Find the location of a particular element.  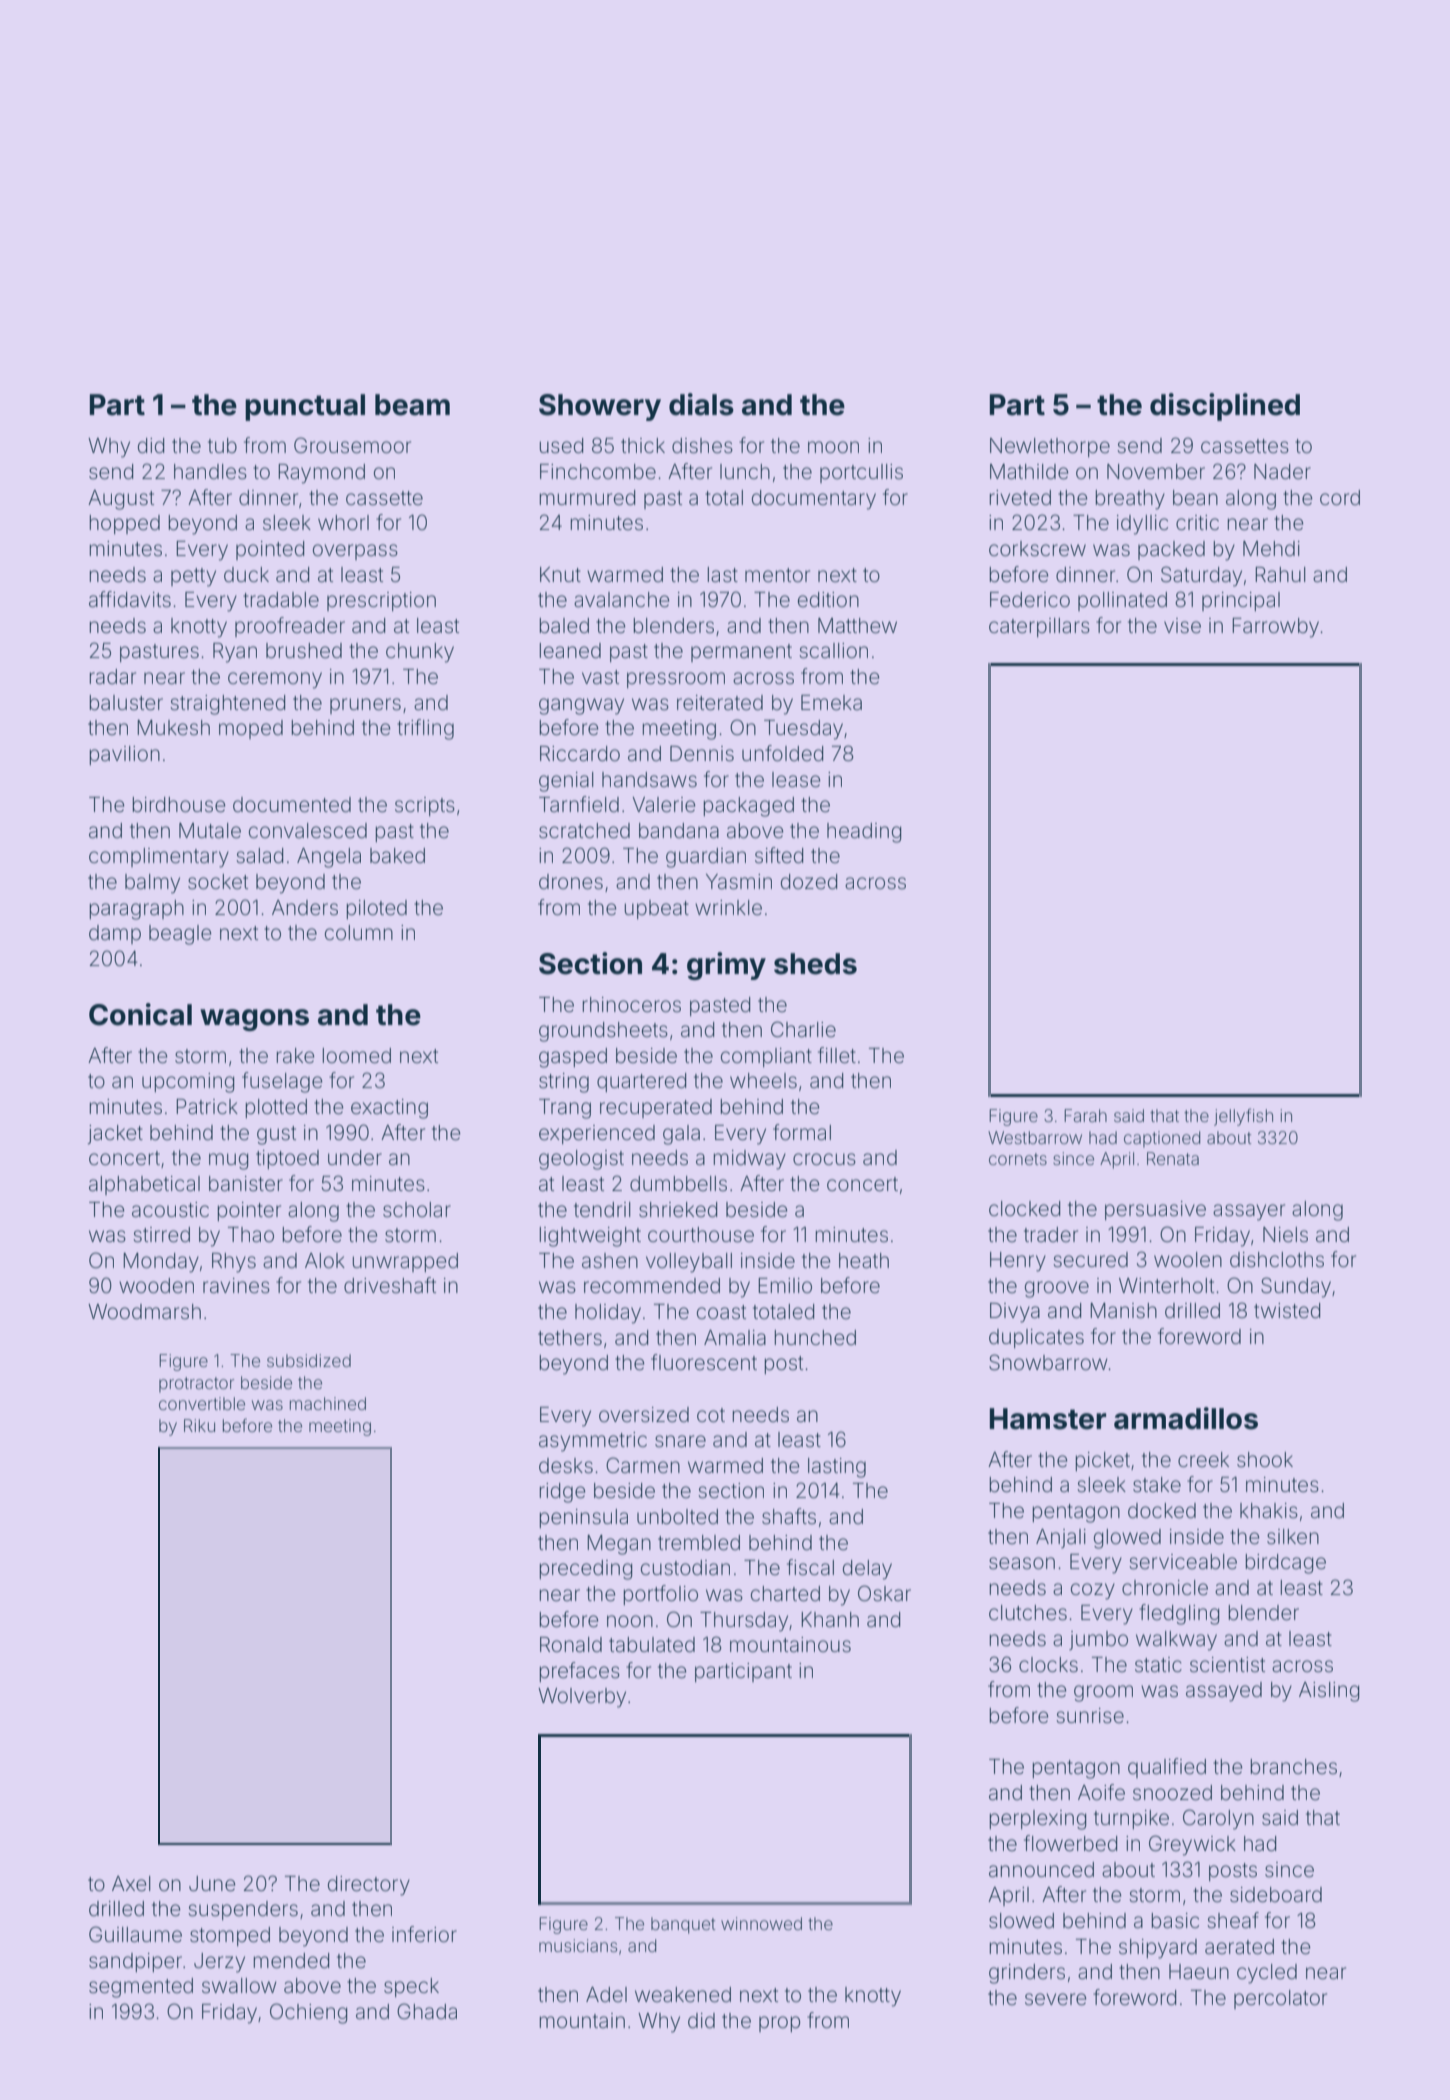

sideboard is located at coordinates (1276, 1895).
